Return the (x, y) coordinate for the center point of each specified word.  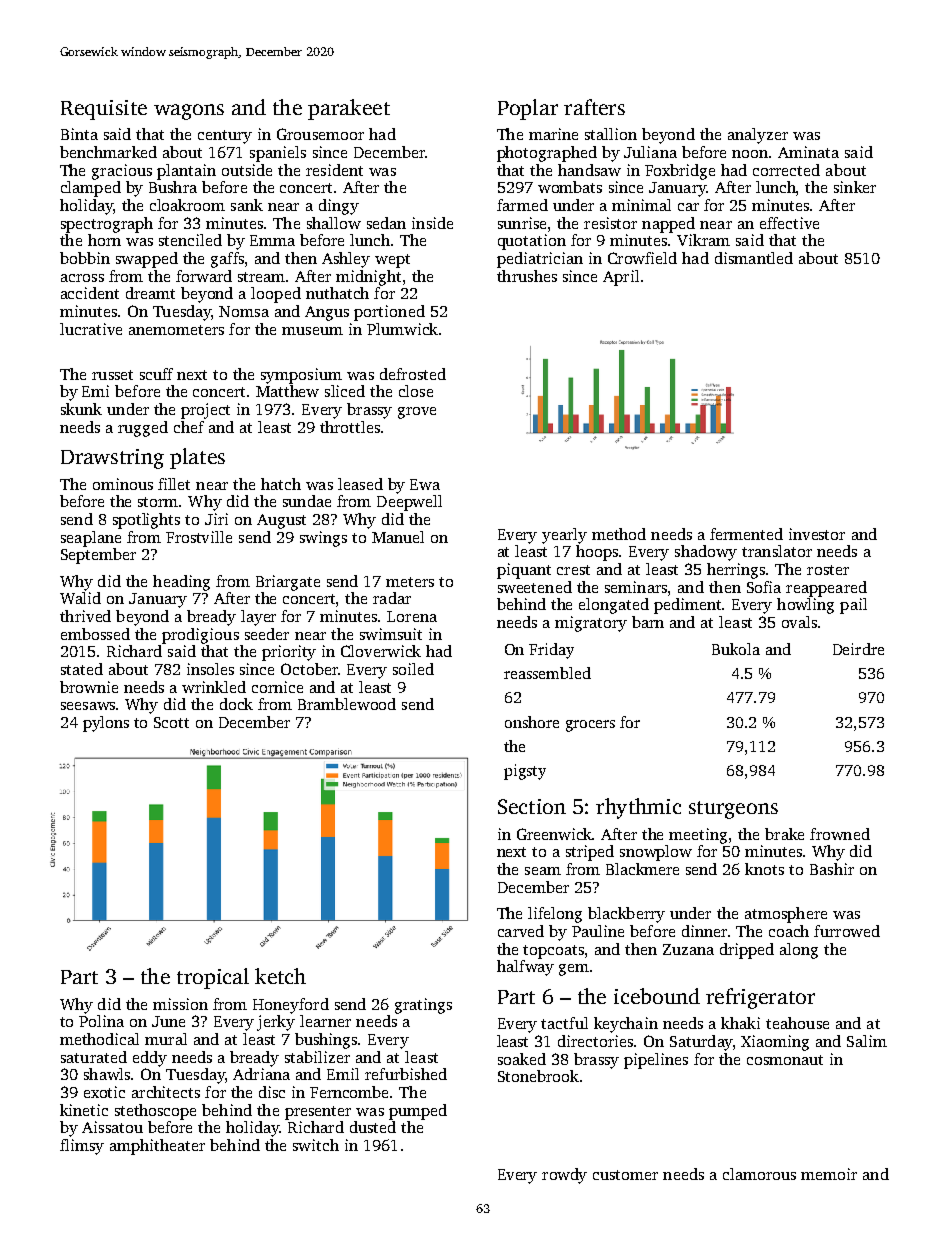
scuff (156, 374)
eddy (150, 1059)
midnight (368, 278)
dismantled (754, 258)
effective (789, 223)
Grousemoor (320, 134)
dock (236, 704)
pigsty (525, 772)
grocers (590, 726)
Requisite (104, 110)
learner (325, 1021)
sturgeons (733, 810)
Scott (171, 722)
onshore (532, 722)
